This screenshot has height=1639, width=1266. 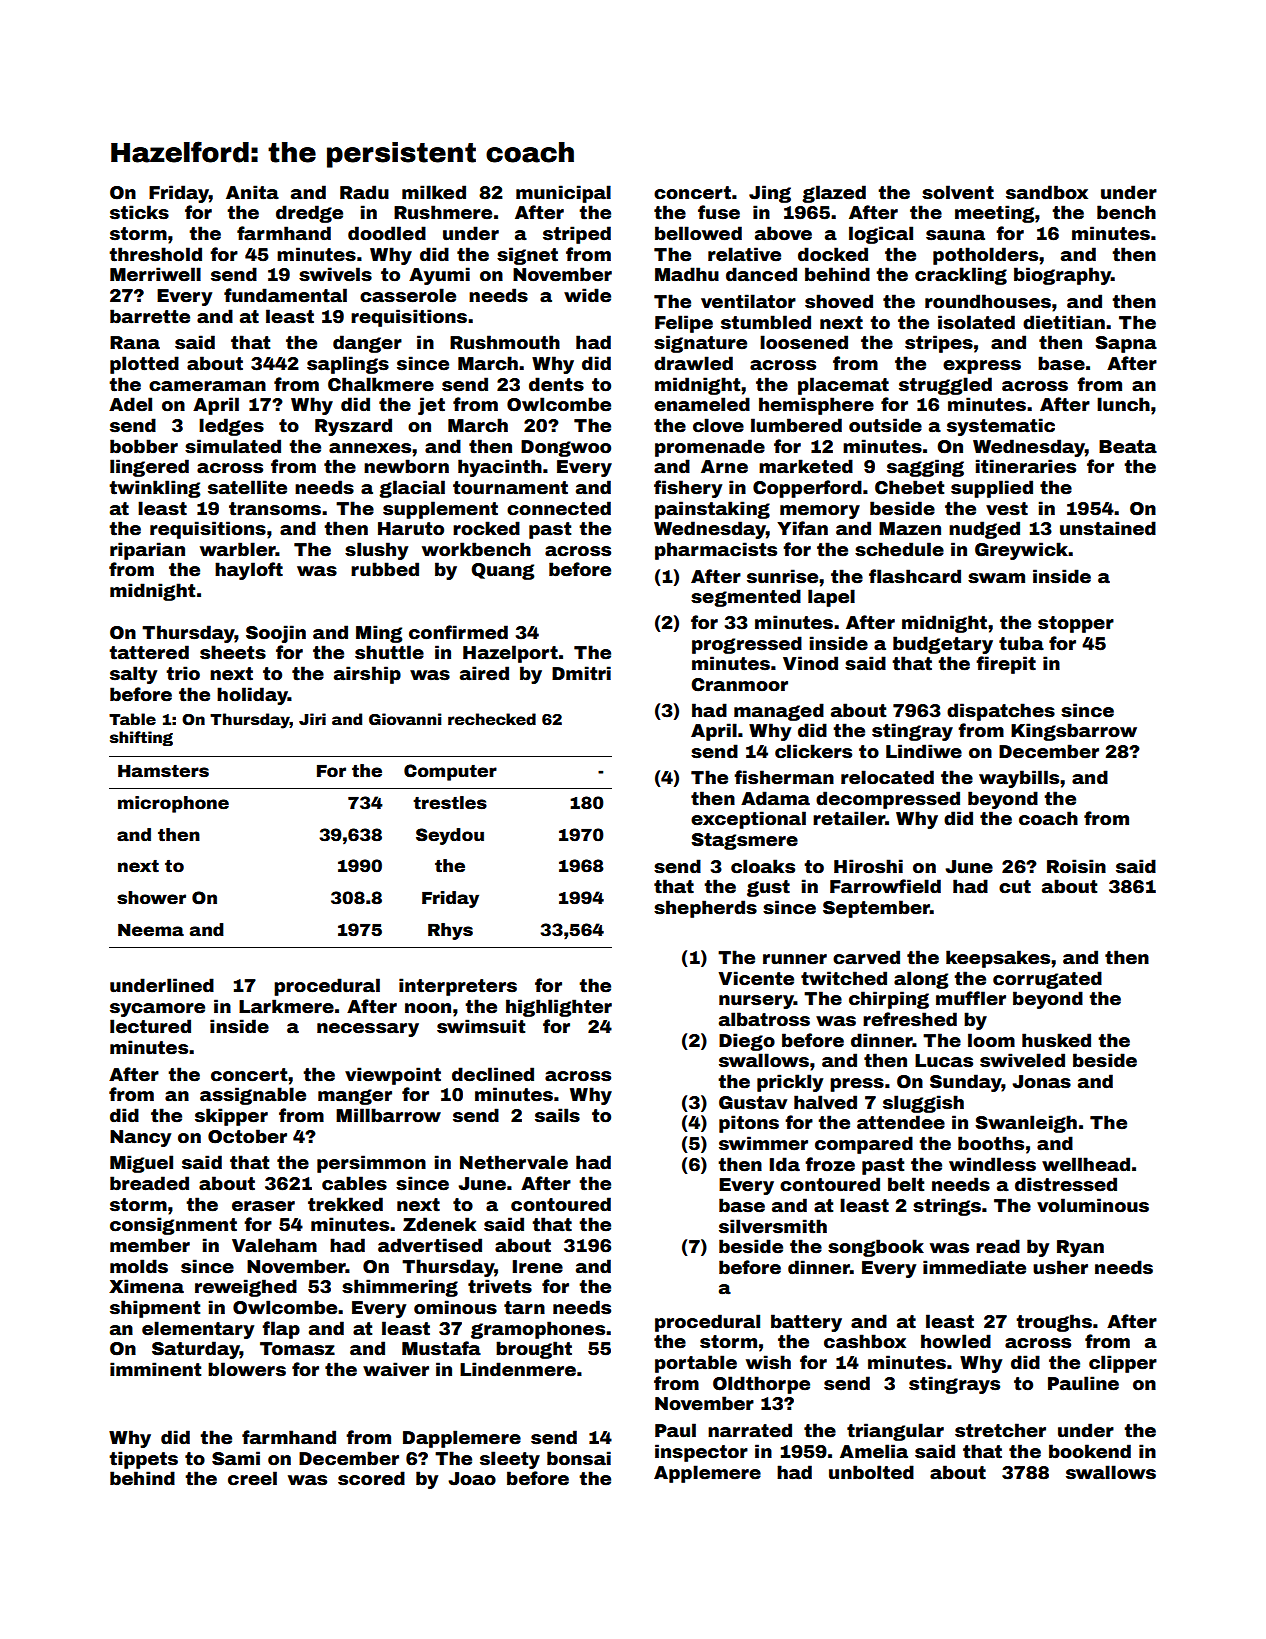 What do you see at coordinates (143, 1460) in the screenshot?
I see `tippets` at bounding box center [143, 1460].
